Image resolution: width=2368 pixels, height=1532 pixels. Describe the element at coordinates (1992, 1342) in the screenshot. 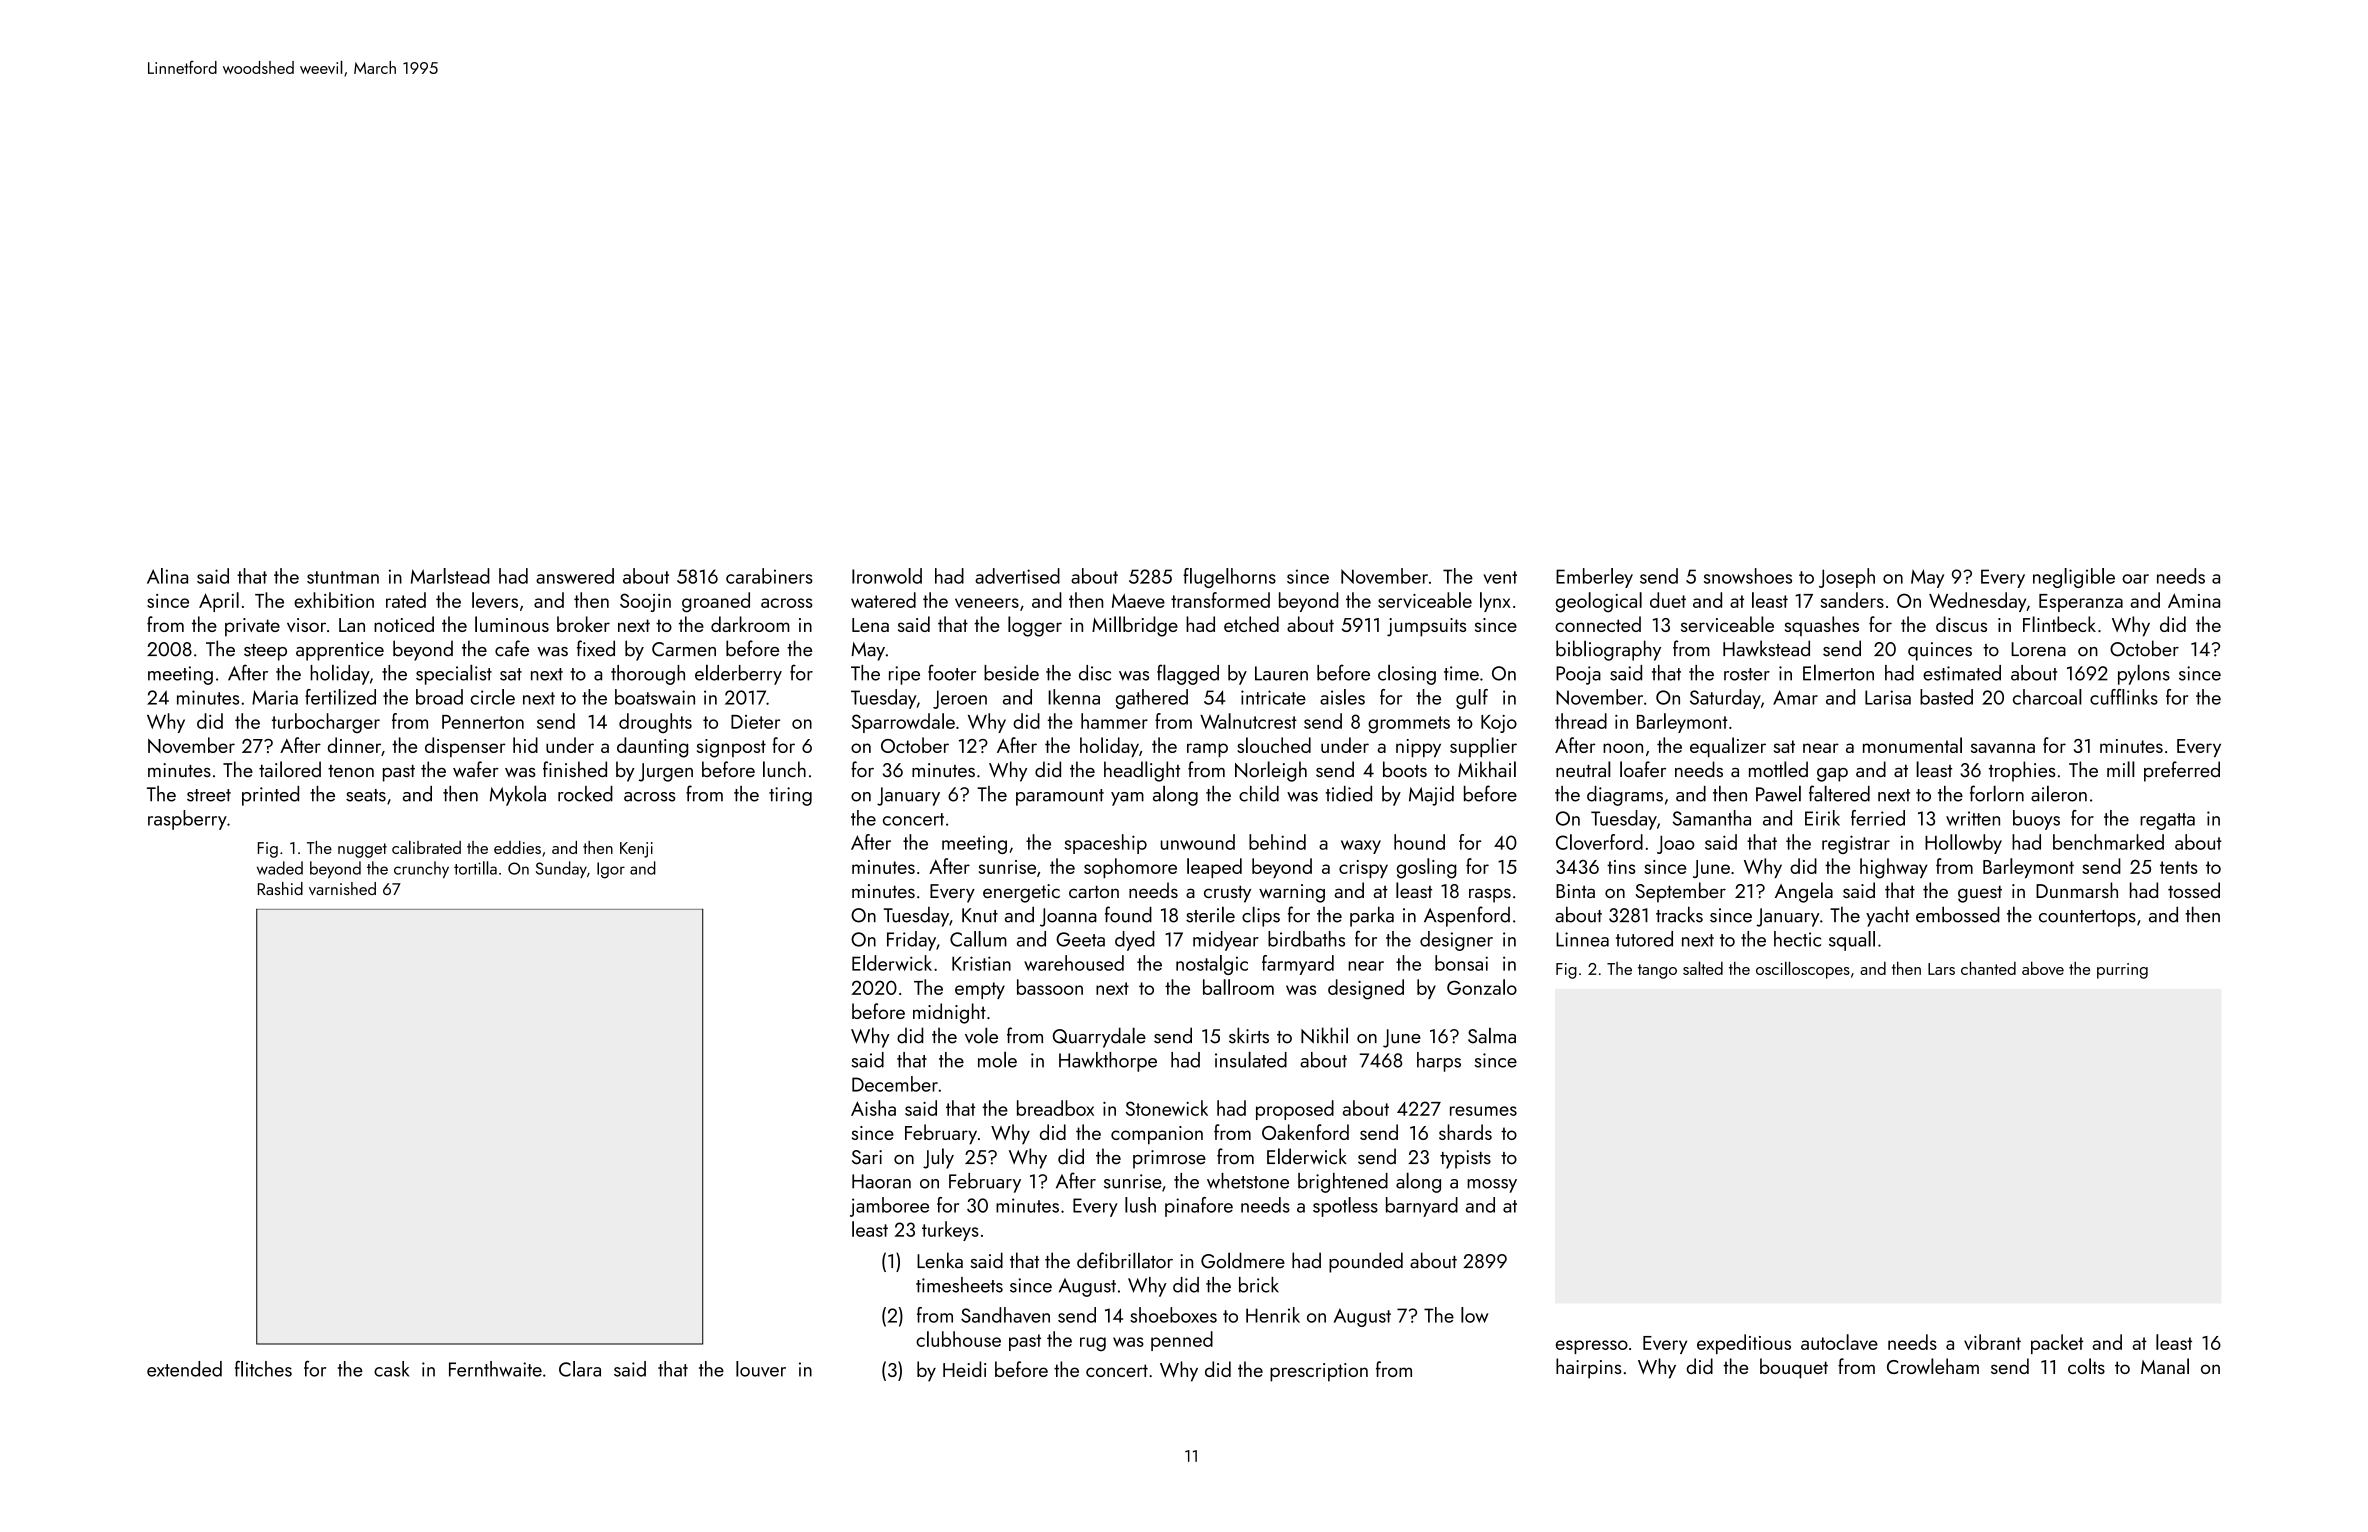

I see `vibrant` at that location.
